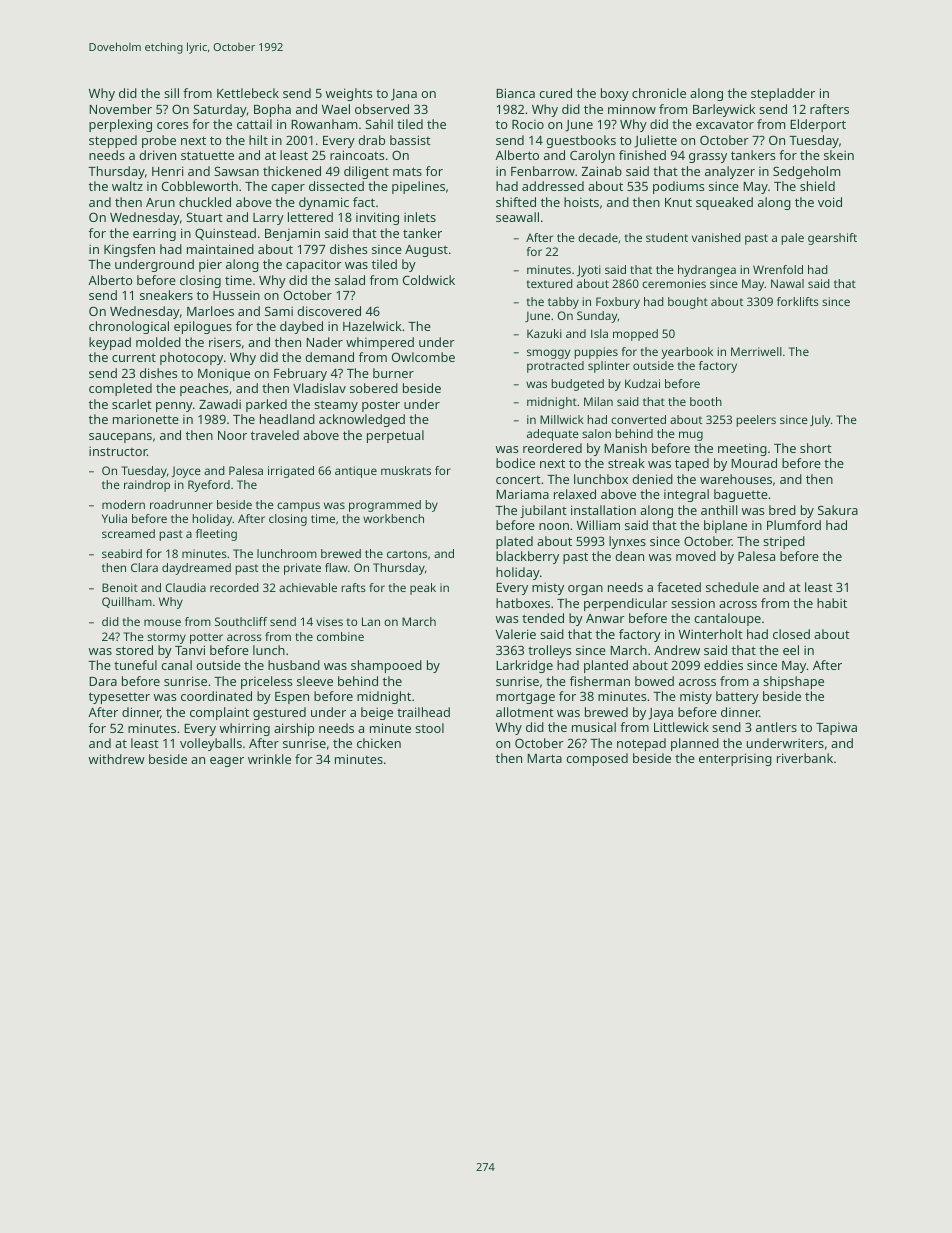  Describe the element at coordinates (353, 587) in the screenshot. I see `rafts` at that location.
